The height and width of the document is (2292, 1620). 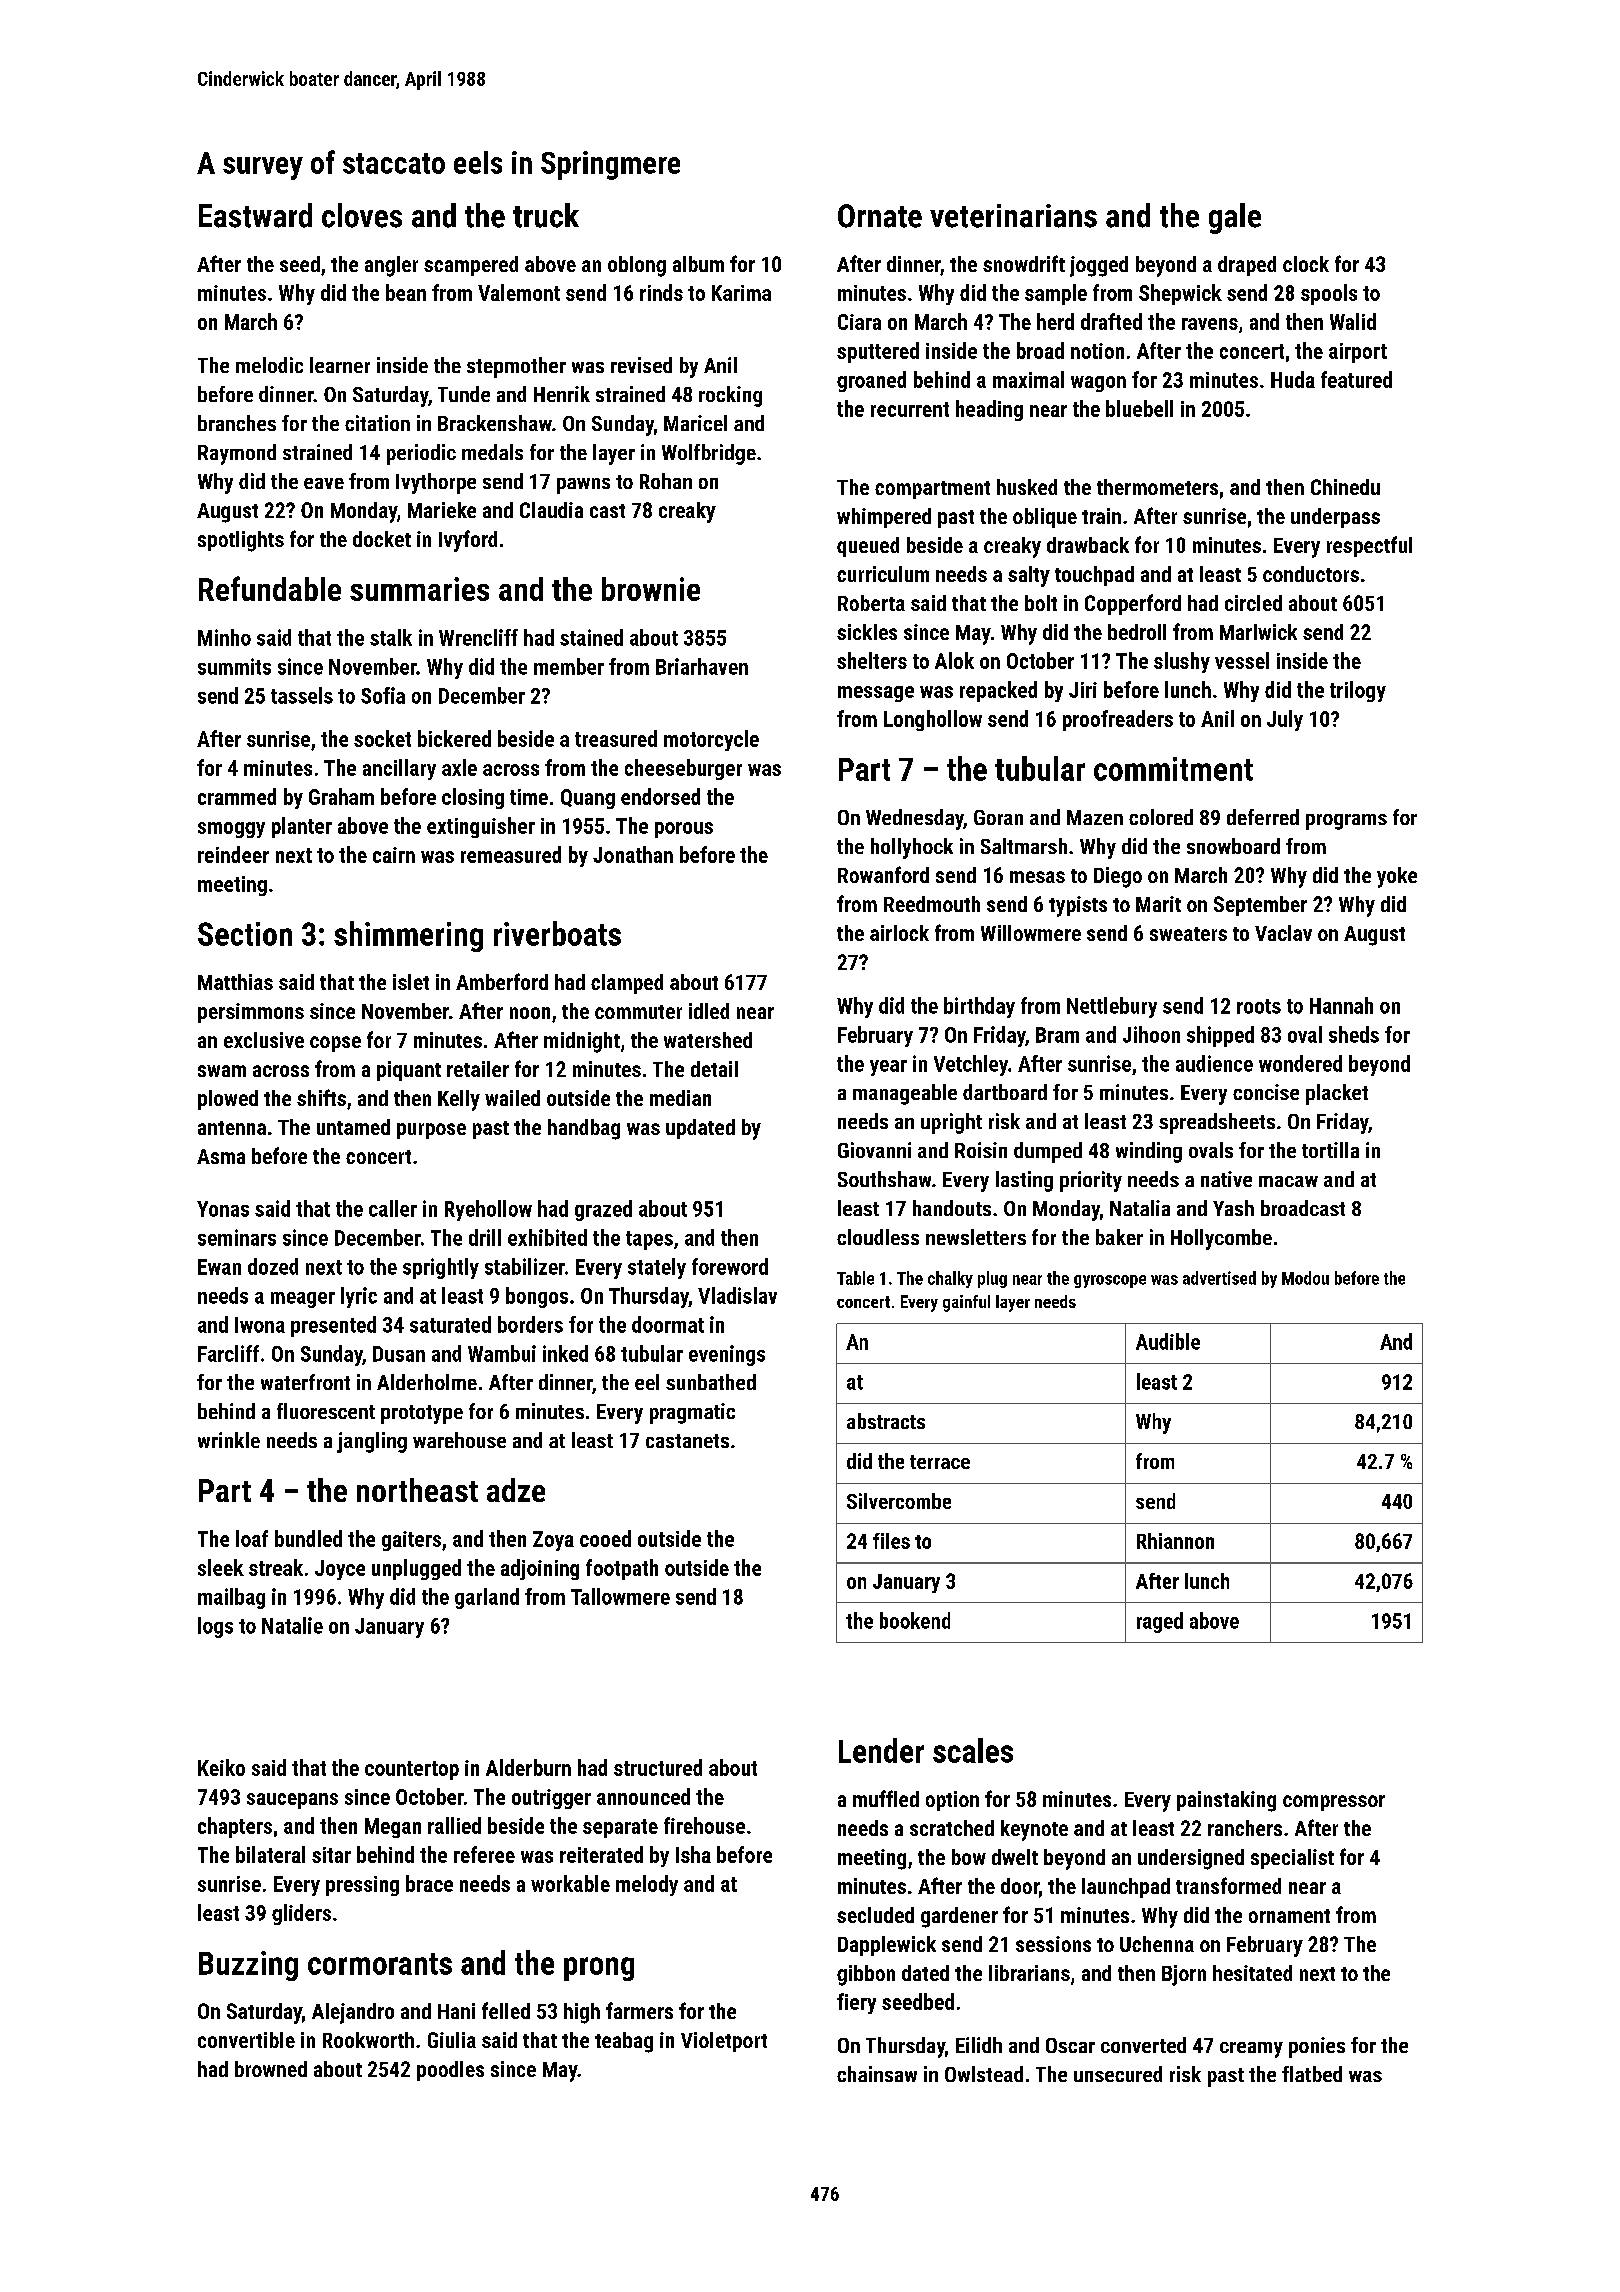 What do you see at coordinates (998, 691) in the document?
I see `repacked` at bounding box center [998, 691].
